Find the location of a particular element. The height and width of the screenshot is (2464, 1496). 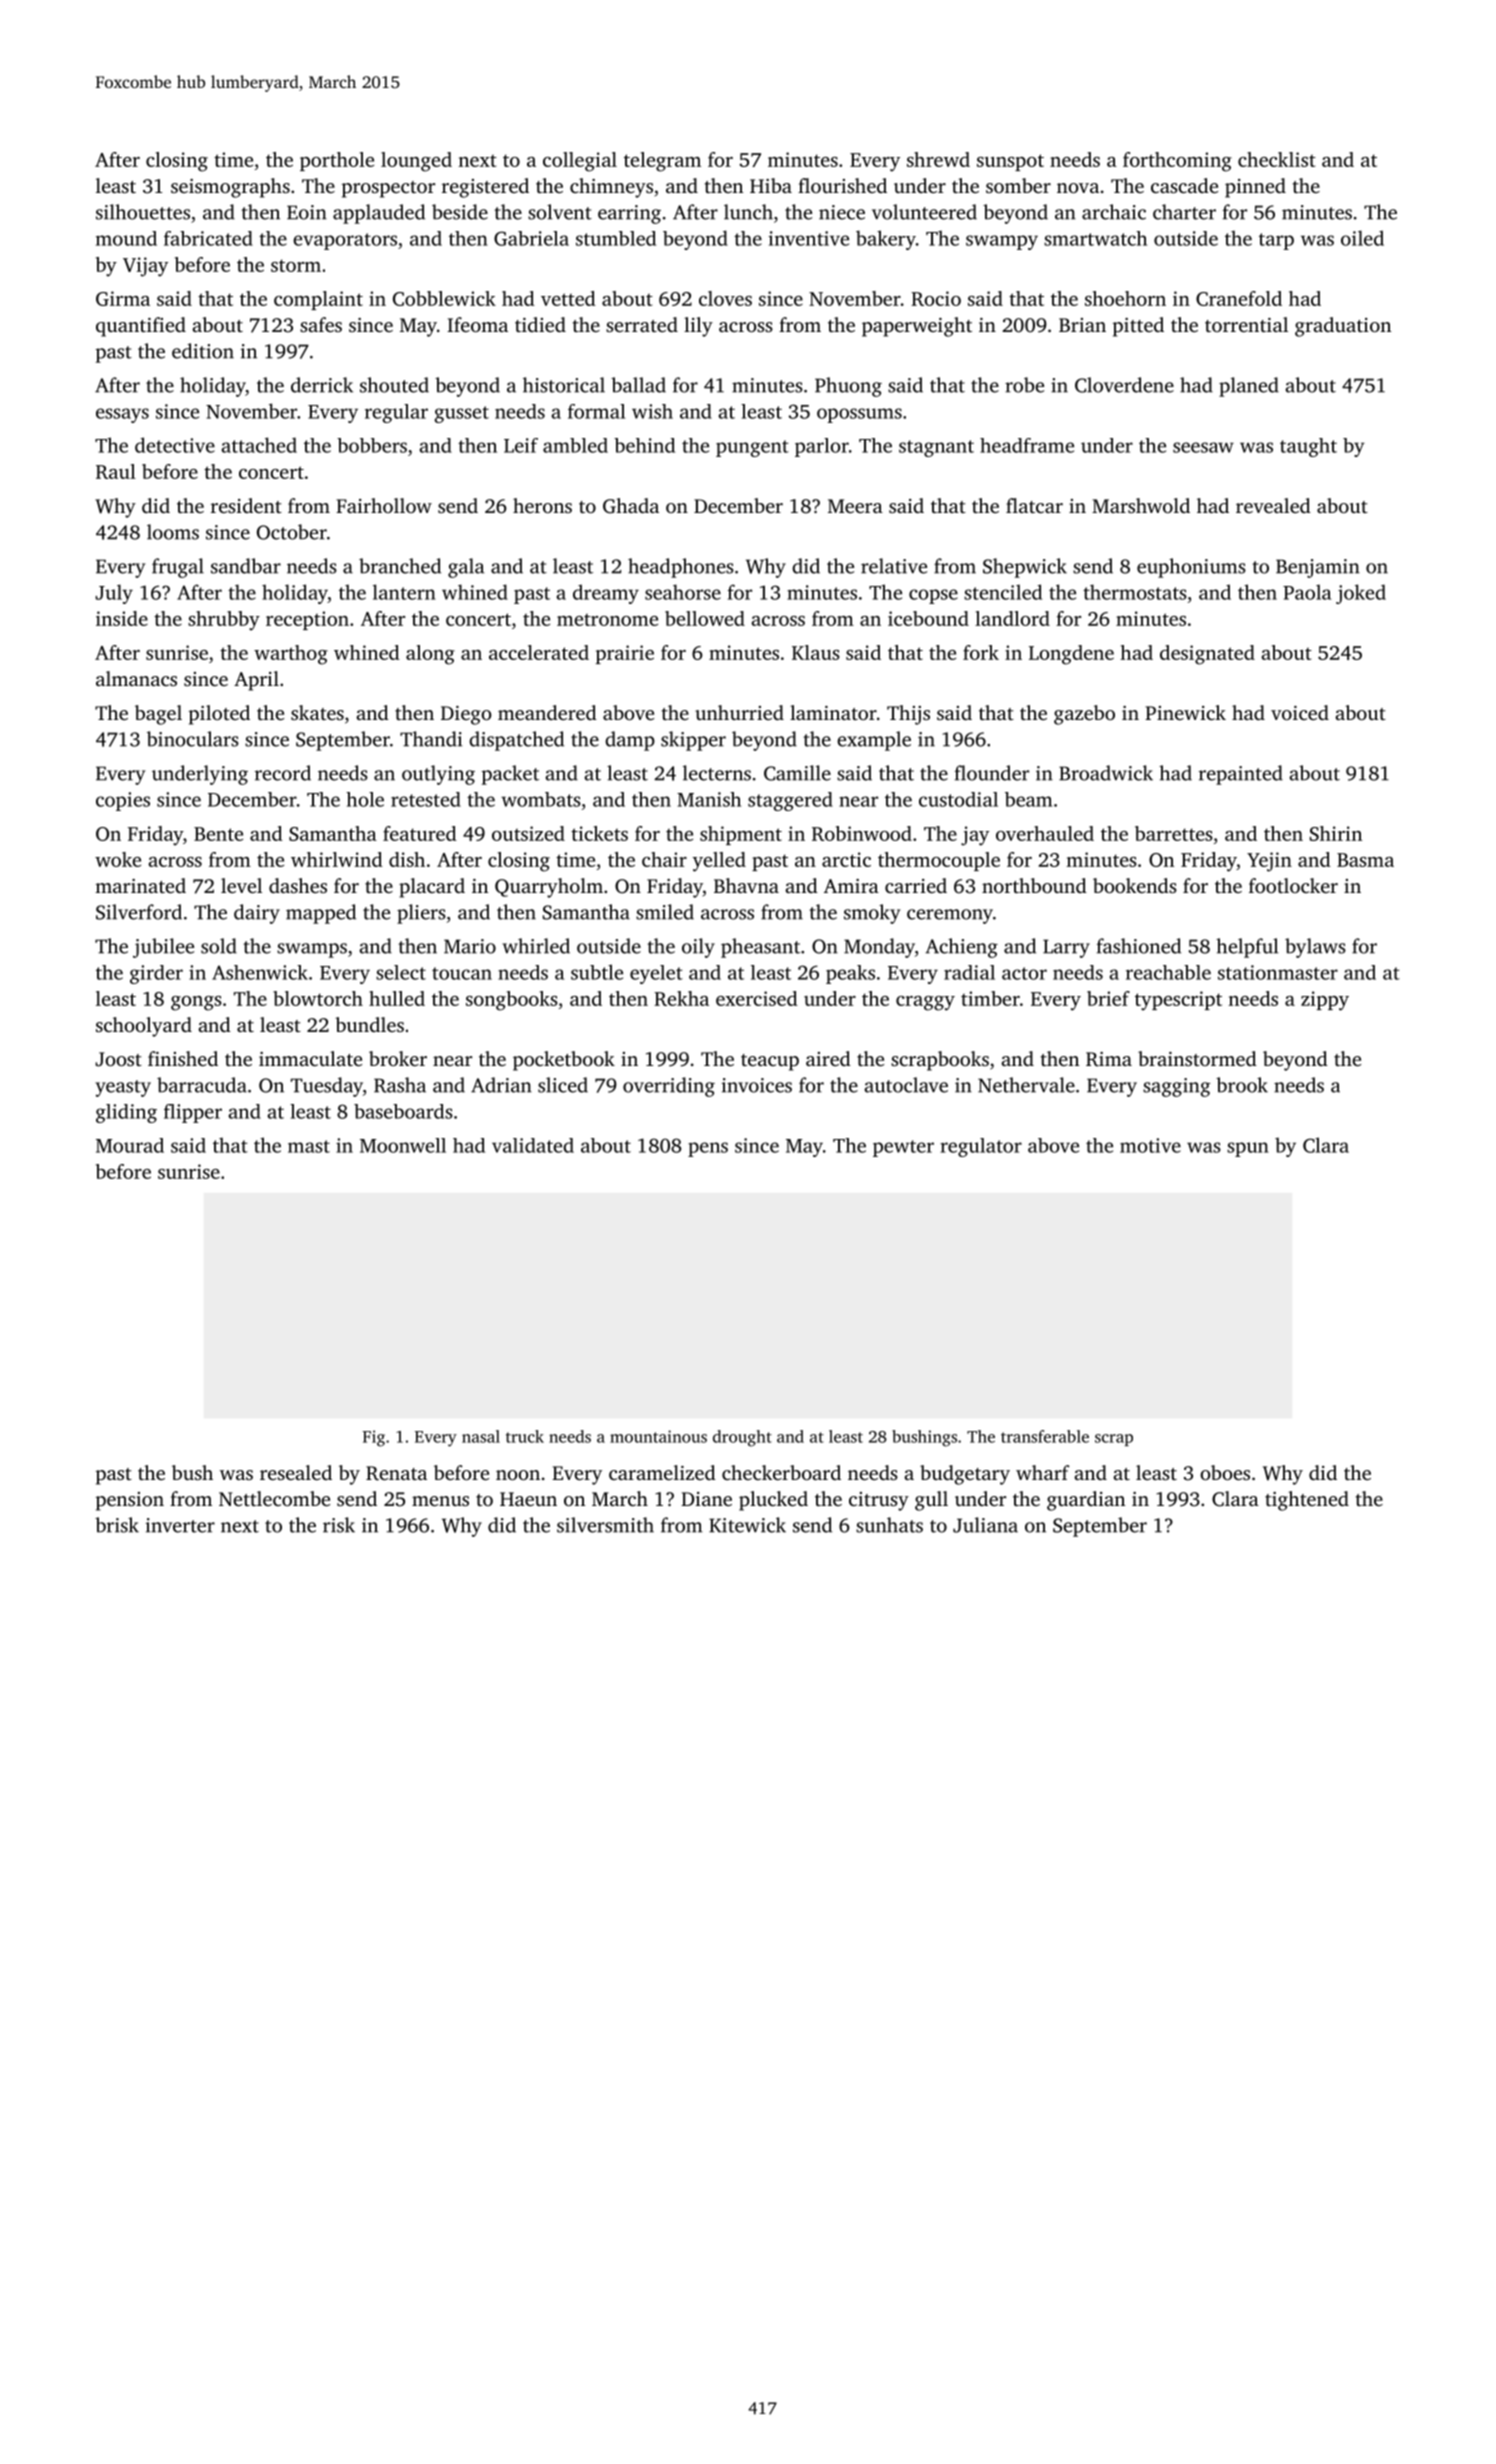

spun is located at coordinates (1248, 1149).
